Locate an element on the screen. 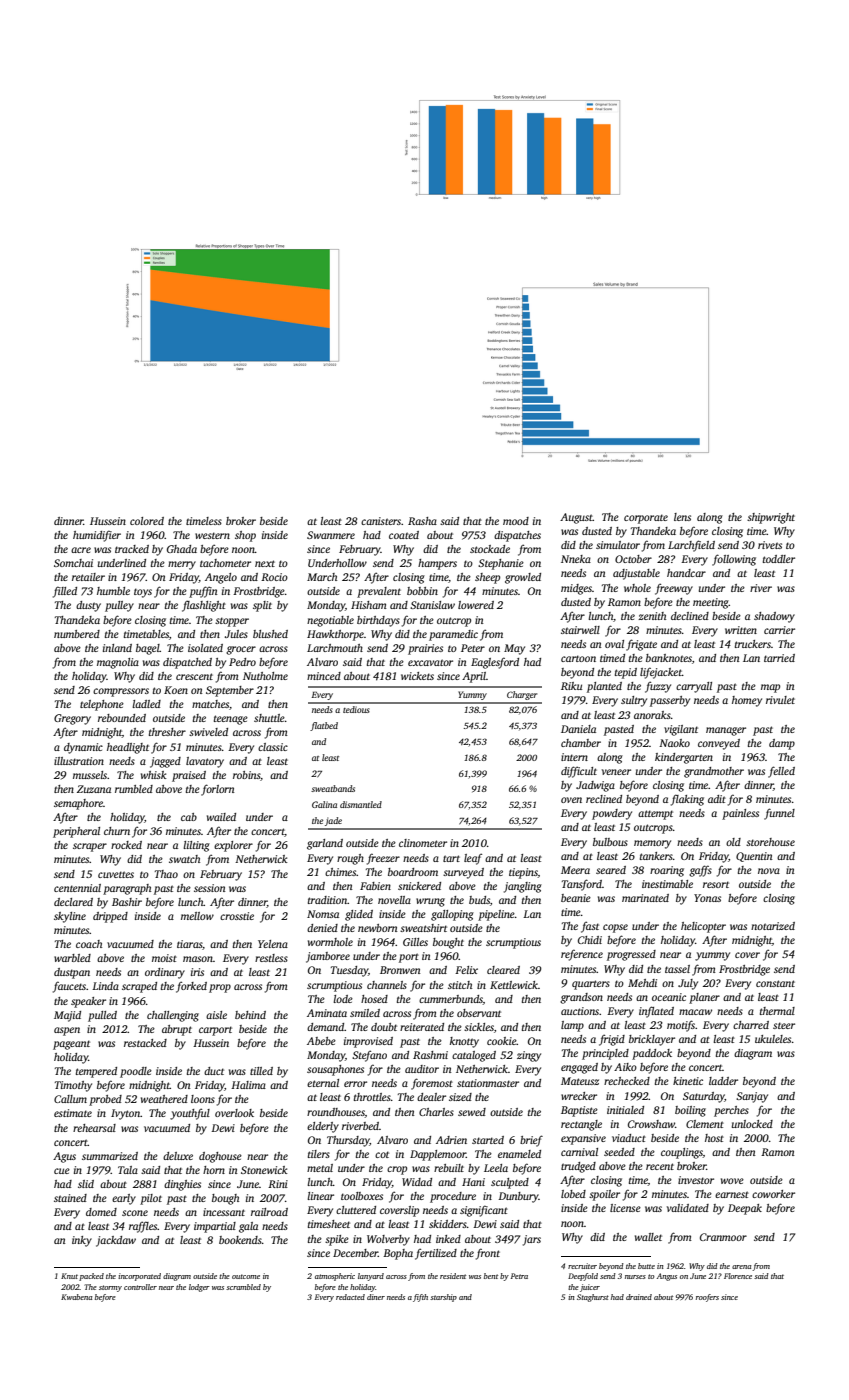 The image size is (849, 1400). roofers is located at coordinates (707, 1298).
